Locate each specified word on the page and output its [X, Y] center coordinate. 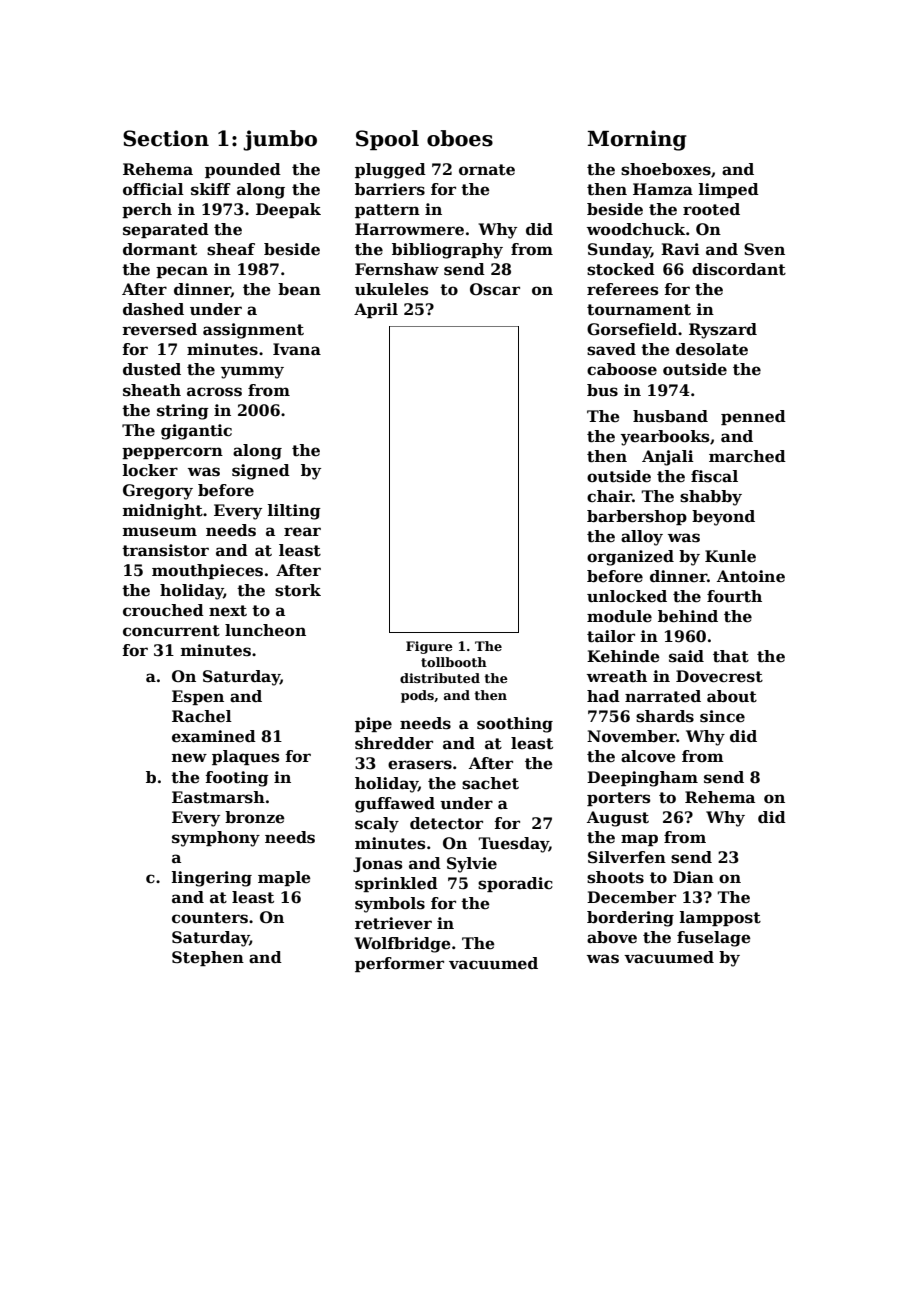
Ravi [680, 249]
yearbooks [664, 438]
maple [284, 878]
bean [299, 289]
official [153, 189]
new [189, 758]
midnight [163, 512]
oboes [460, 138]
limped [729, 190]
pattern [387, 211]
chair [609, 496]
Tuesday [513, 845]
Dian [693, 877]
